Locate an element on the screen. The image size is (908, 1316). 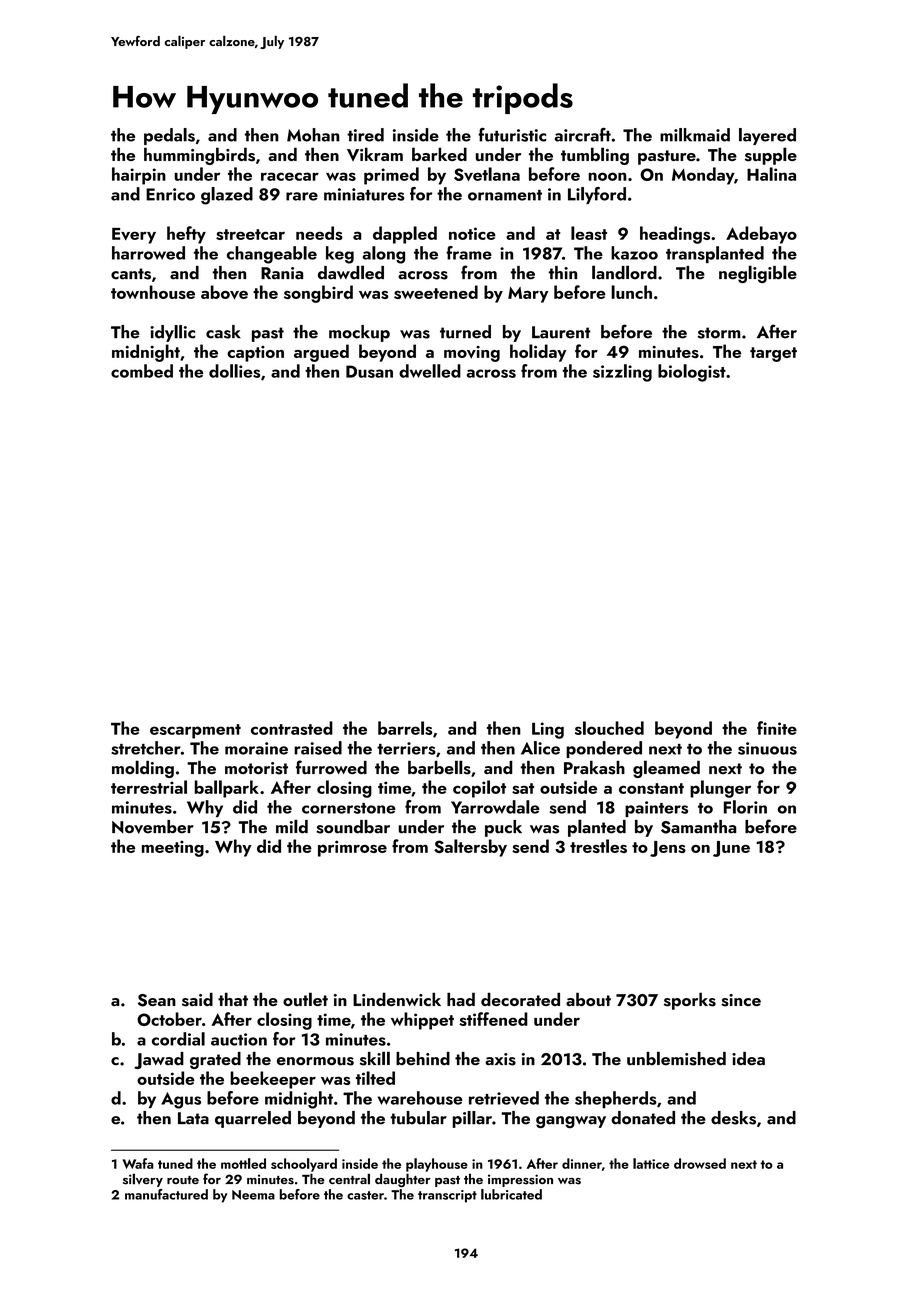
hummingbirds is located at coordinates (199, 156).
